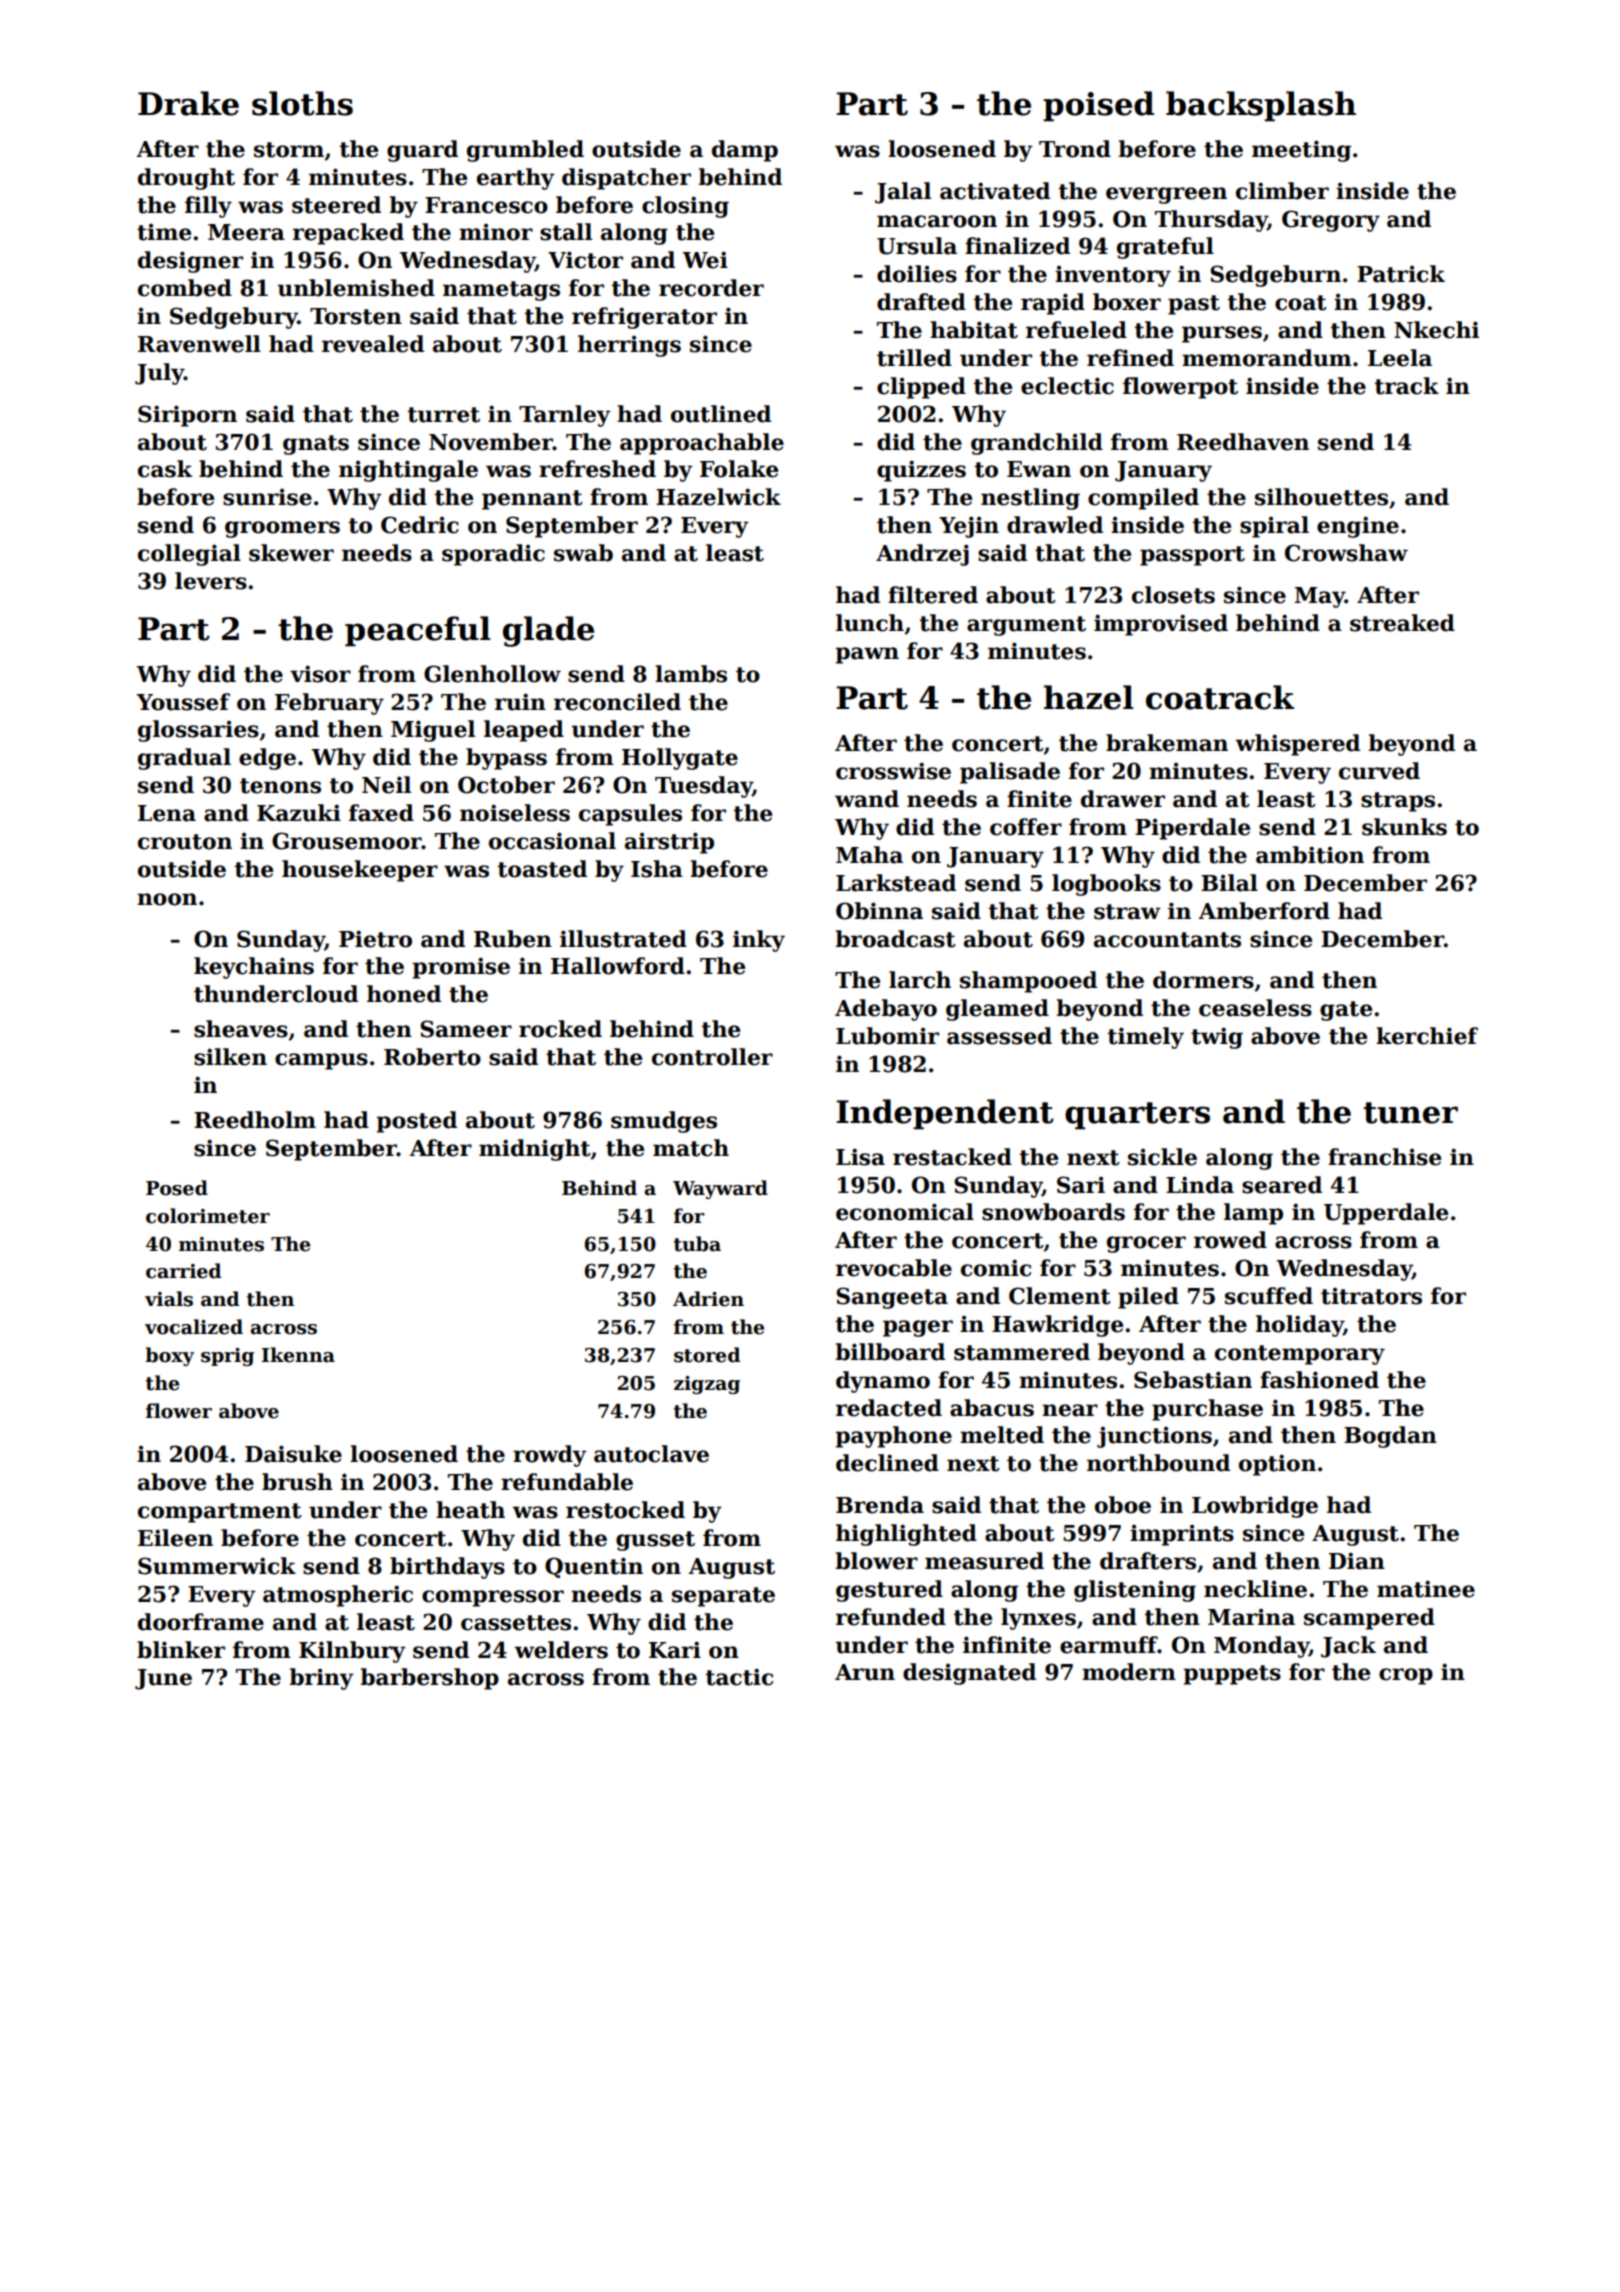  Describe the element at coordinates (302, 103) in the document. I see `sloths` at that location.
